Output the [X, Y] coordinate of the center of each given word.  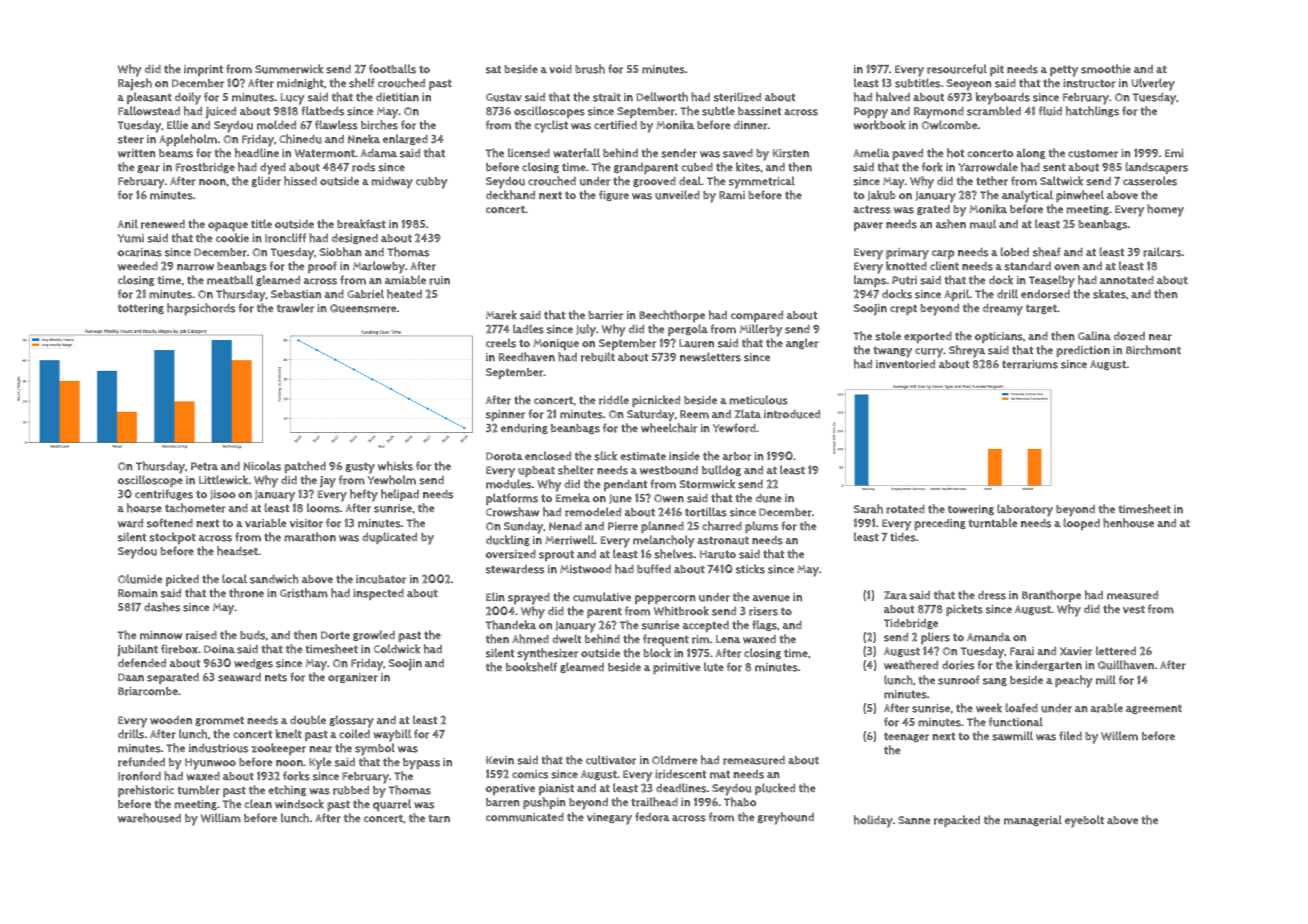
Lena [728, 639]
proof [322, 267]
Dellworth [662, 97]
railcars [1162, 252]
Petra [204, 466]
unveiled [677, 195]
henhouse [1128, 523]
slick [605, 456]
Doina [219, 649]
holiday [873, 821]
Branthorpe [1051, 596]
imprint [203, 70]
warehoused [149, 818]
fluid [1050, 111]
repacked [957, 821]
